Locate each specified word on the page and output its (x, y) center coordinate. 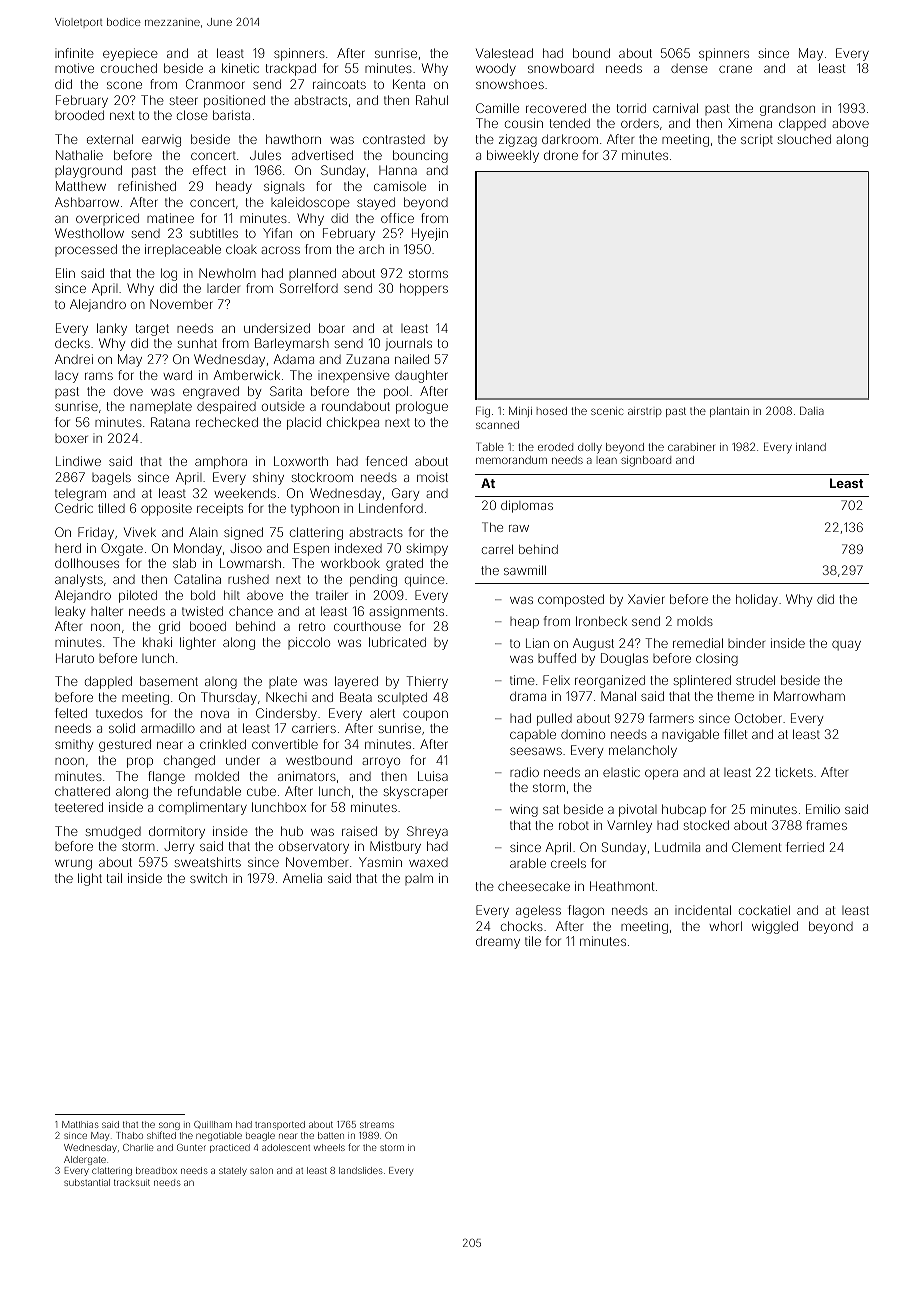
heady (234, 187)
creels (568, 863)
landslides (361, 1170)
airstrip (645, 412)
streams (377, 1124)
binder (746, 643)
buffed (557, 658)
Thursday (229, 698)
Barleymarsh (292, 344)
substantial (87, 1182)
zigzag (518, 140)
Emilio (823, 809)
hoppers (424, 289)
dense (689, 68)
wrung (73, 864)
